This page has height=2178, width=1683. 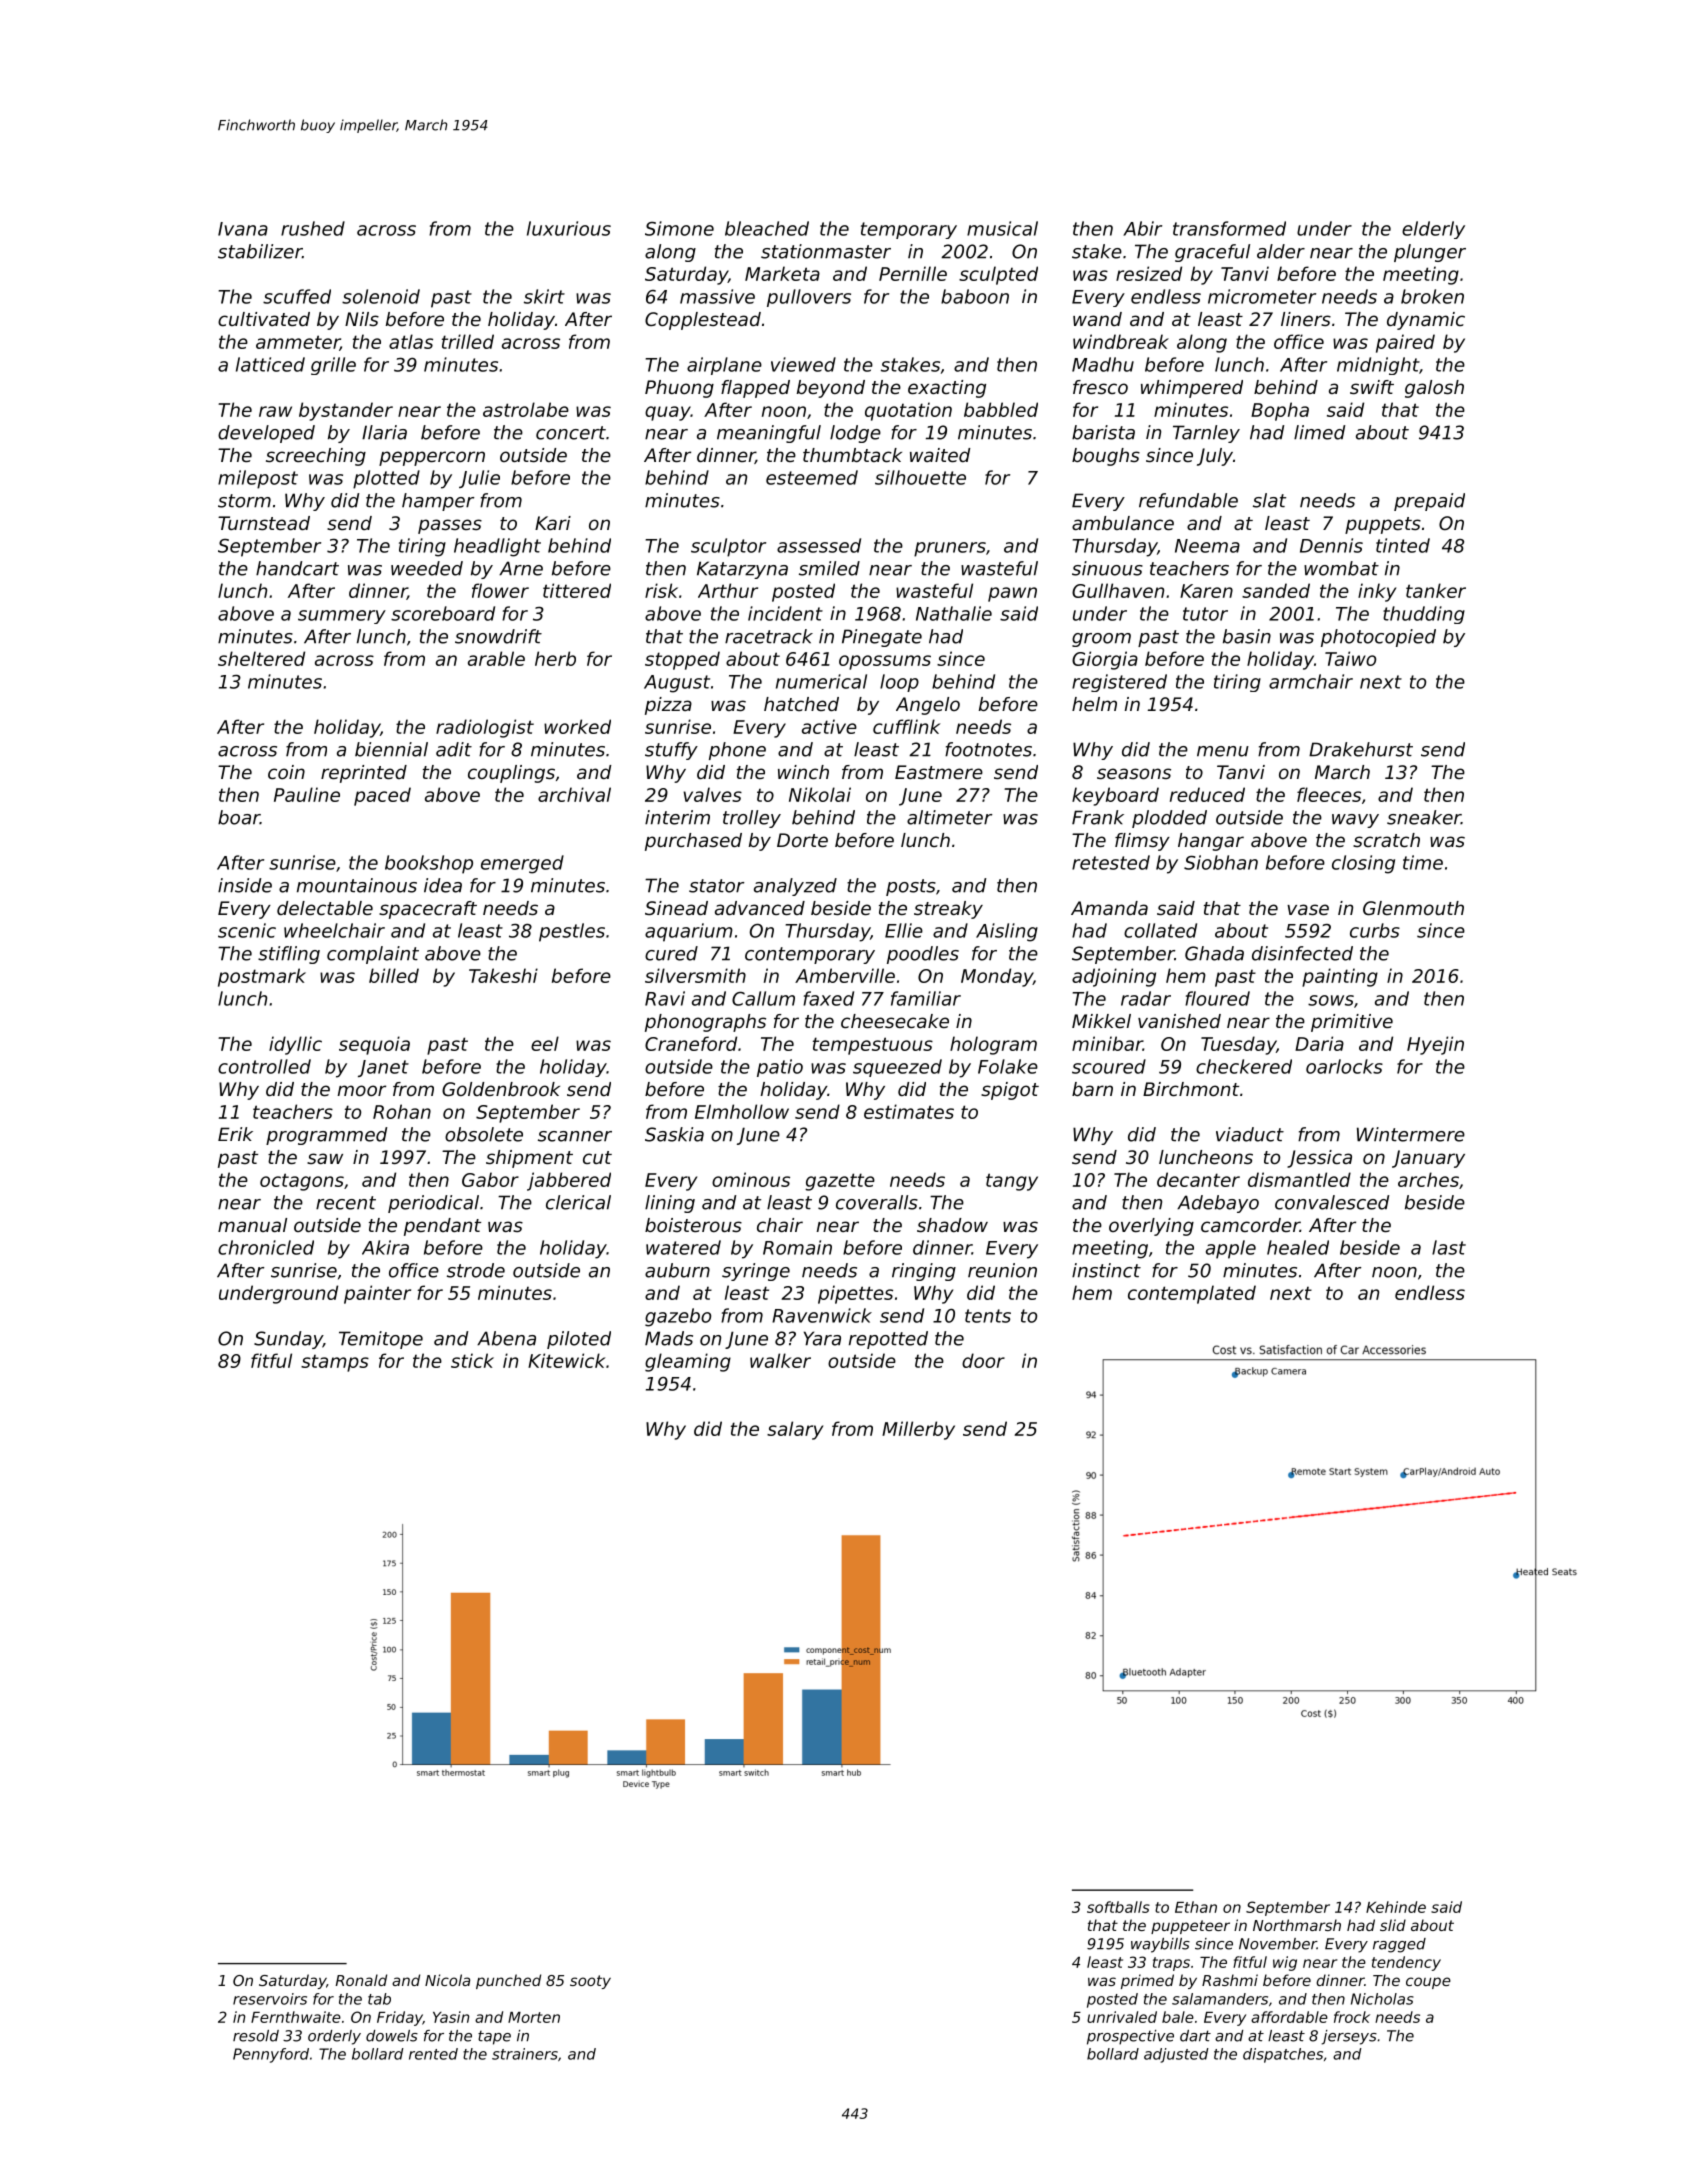 I want to click on Pennyford, so click(x=271, y=2055).
